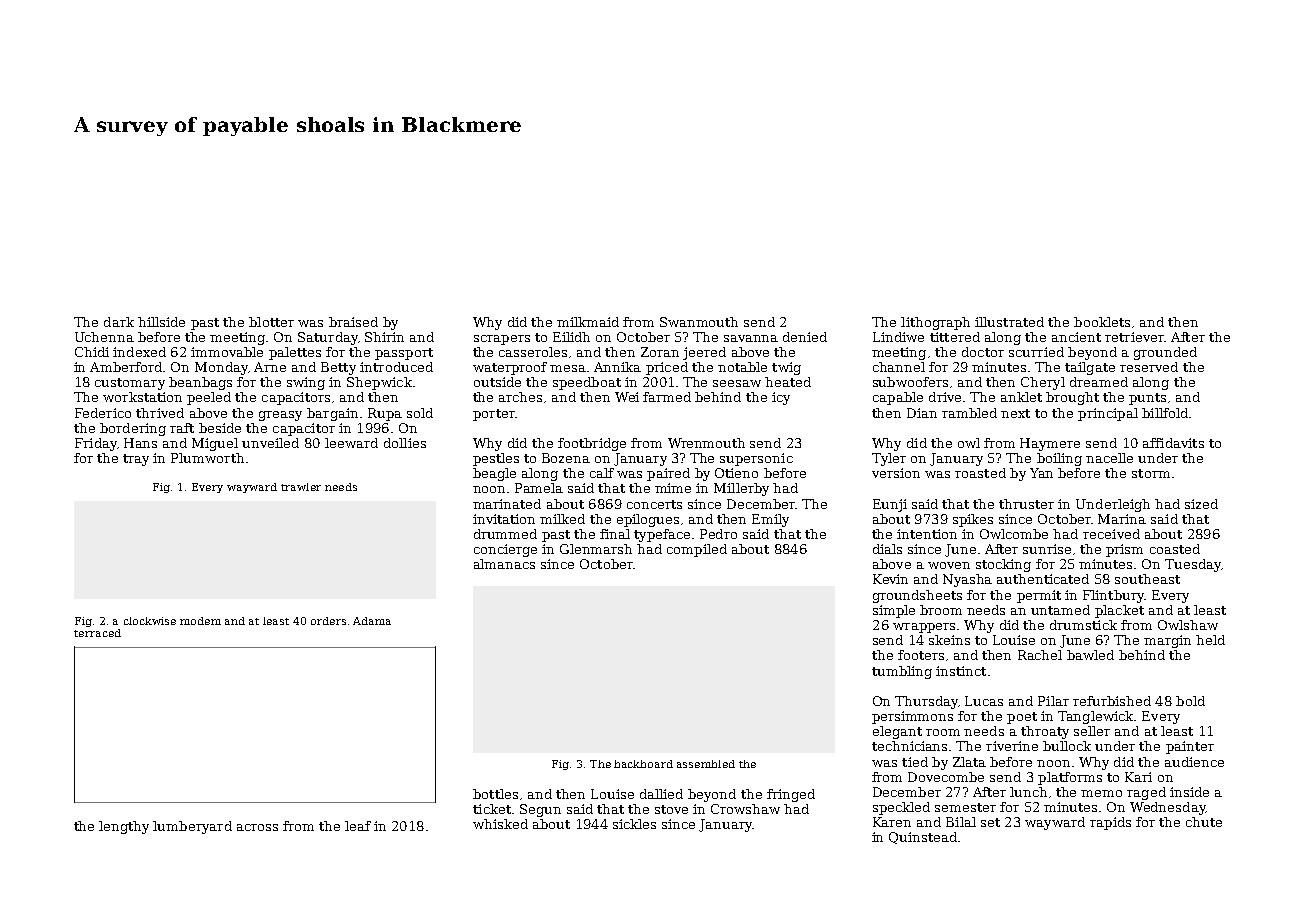 This image has height=924, width=1308. I want to click on sickles, so click(634, 824).
